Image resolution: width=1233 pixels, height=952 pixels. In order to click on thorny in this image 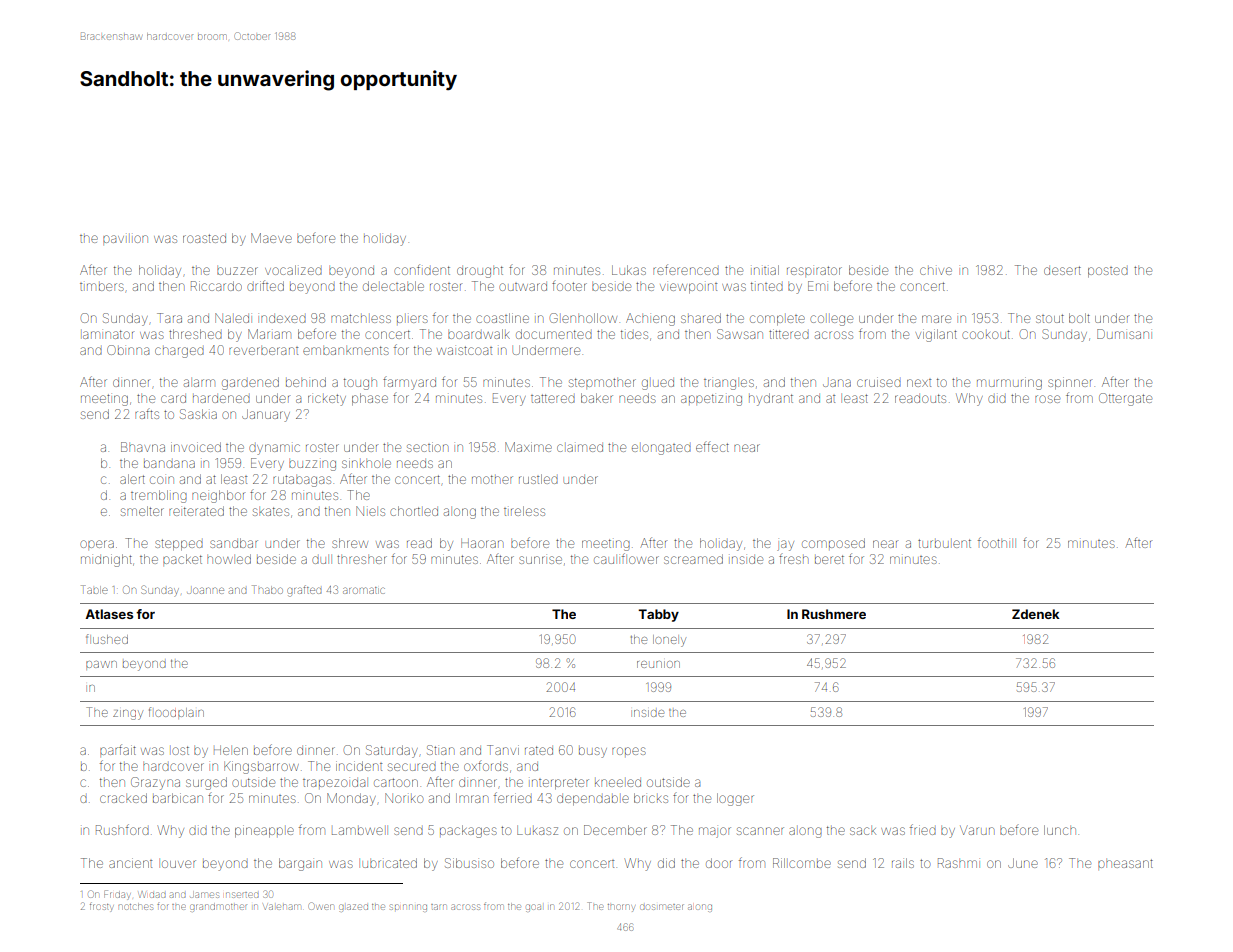, I will do `click(621, 908)`.
